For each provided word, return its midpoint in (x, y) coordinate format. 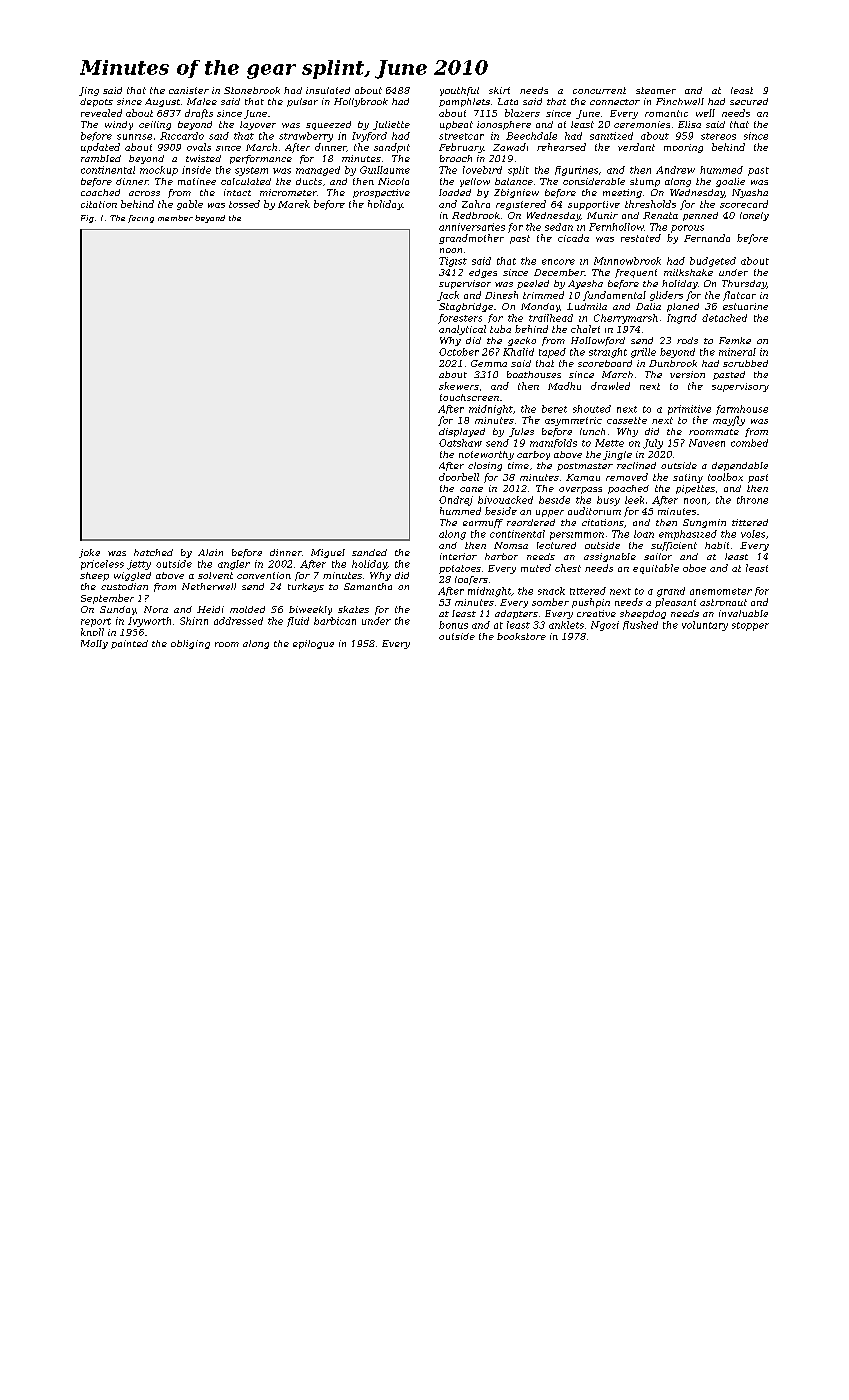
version (687, 374)
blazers (522, 113)
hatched (153, 552)
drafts (199, 114)
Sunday (118, 610)
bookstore (521, 636)
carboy (533, 455)
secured (749, 101)
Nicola (393, 181)
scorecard (744, 204)
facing (141, 219)
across (144, 193)
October (459, 352)
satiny (688, 478)
